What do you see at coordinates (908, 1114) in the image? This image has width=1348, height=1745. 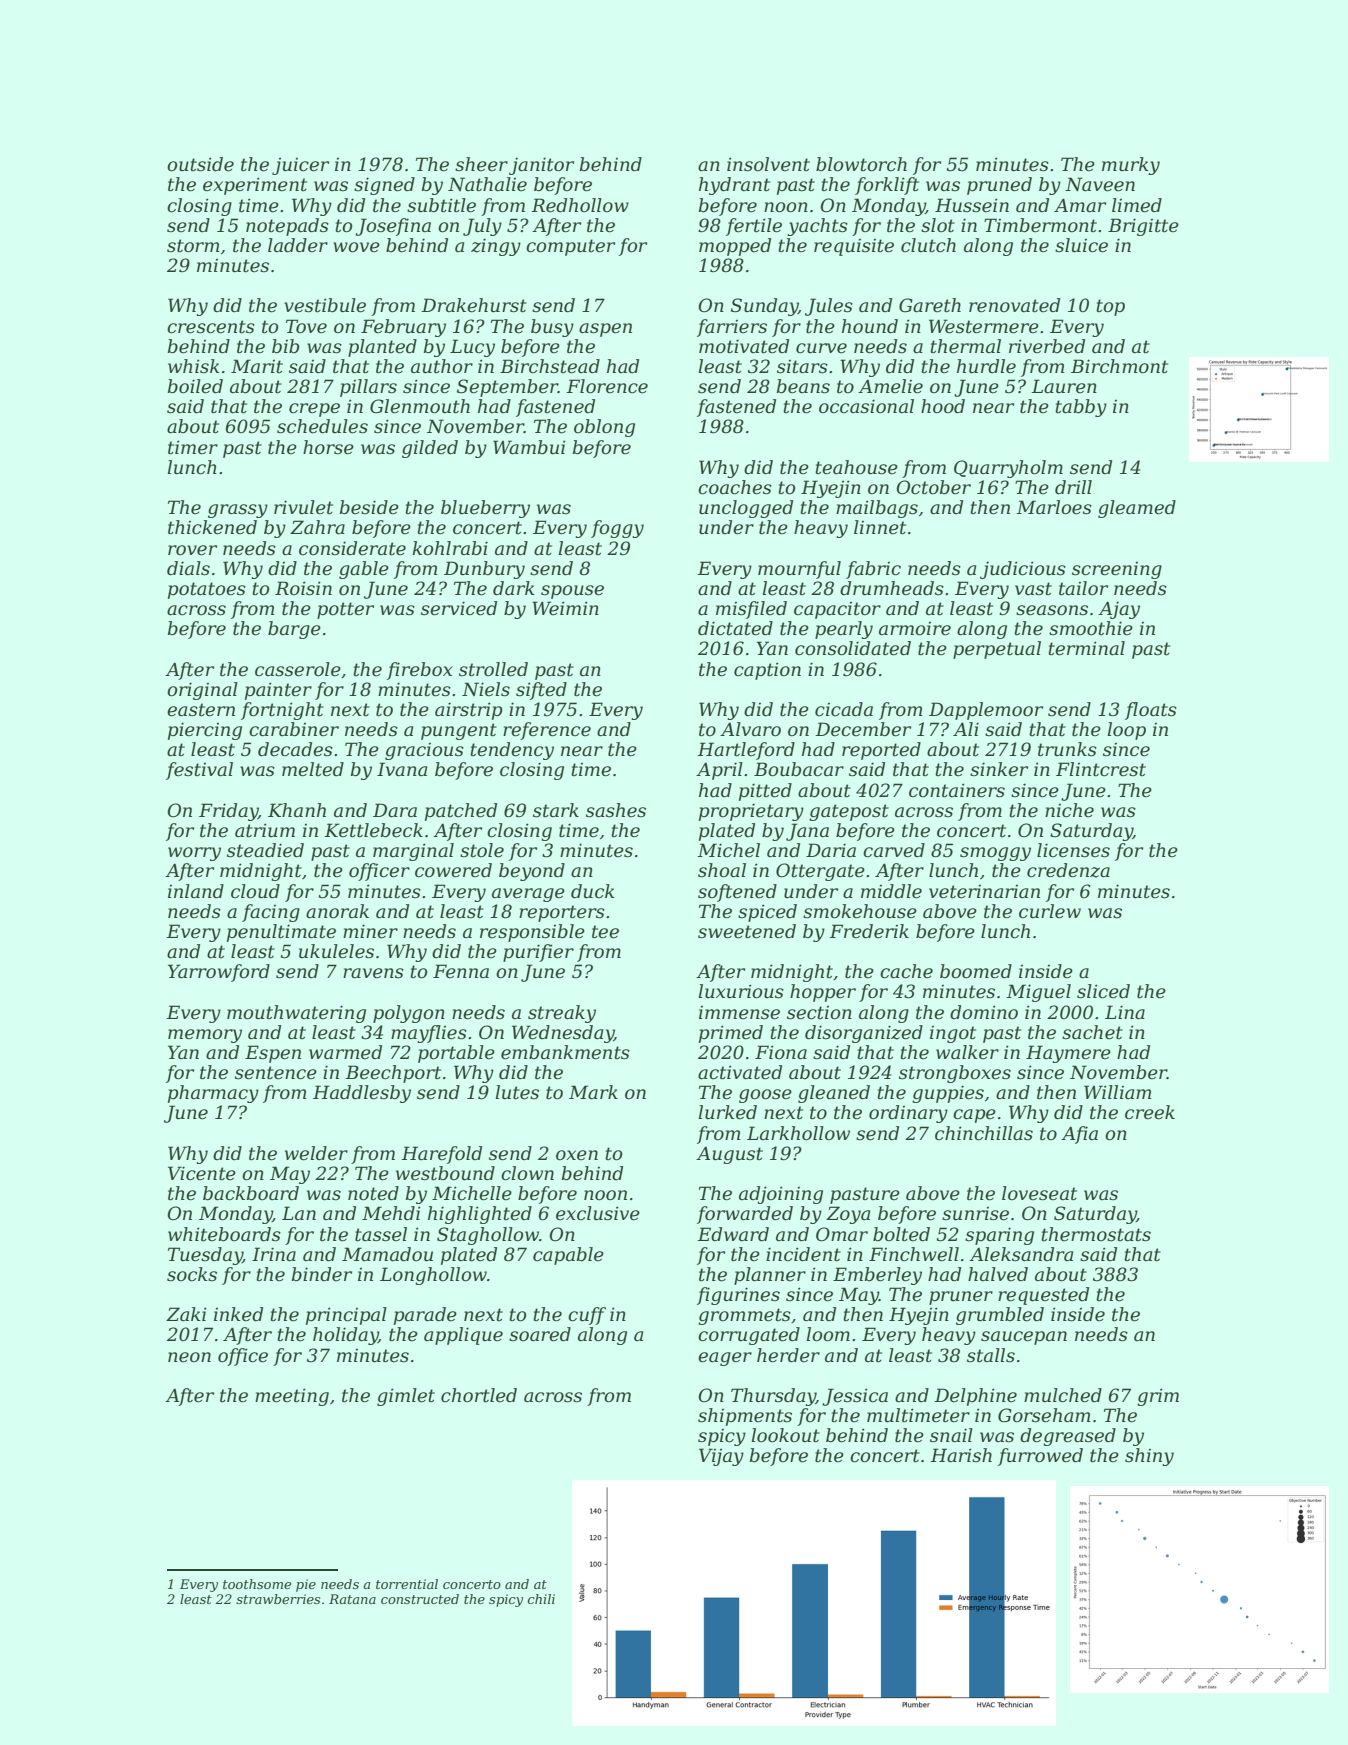 I see `ordinary` at bounding box center [908, 1114].
